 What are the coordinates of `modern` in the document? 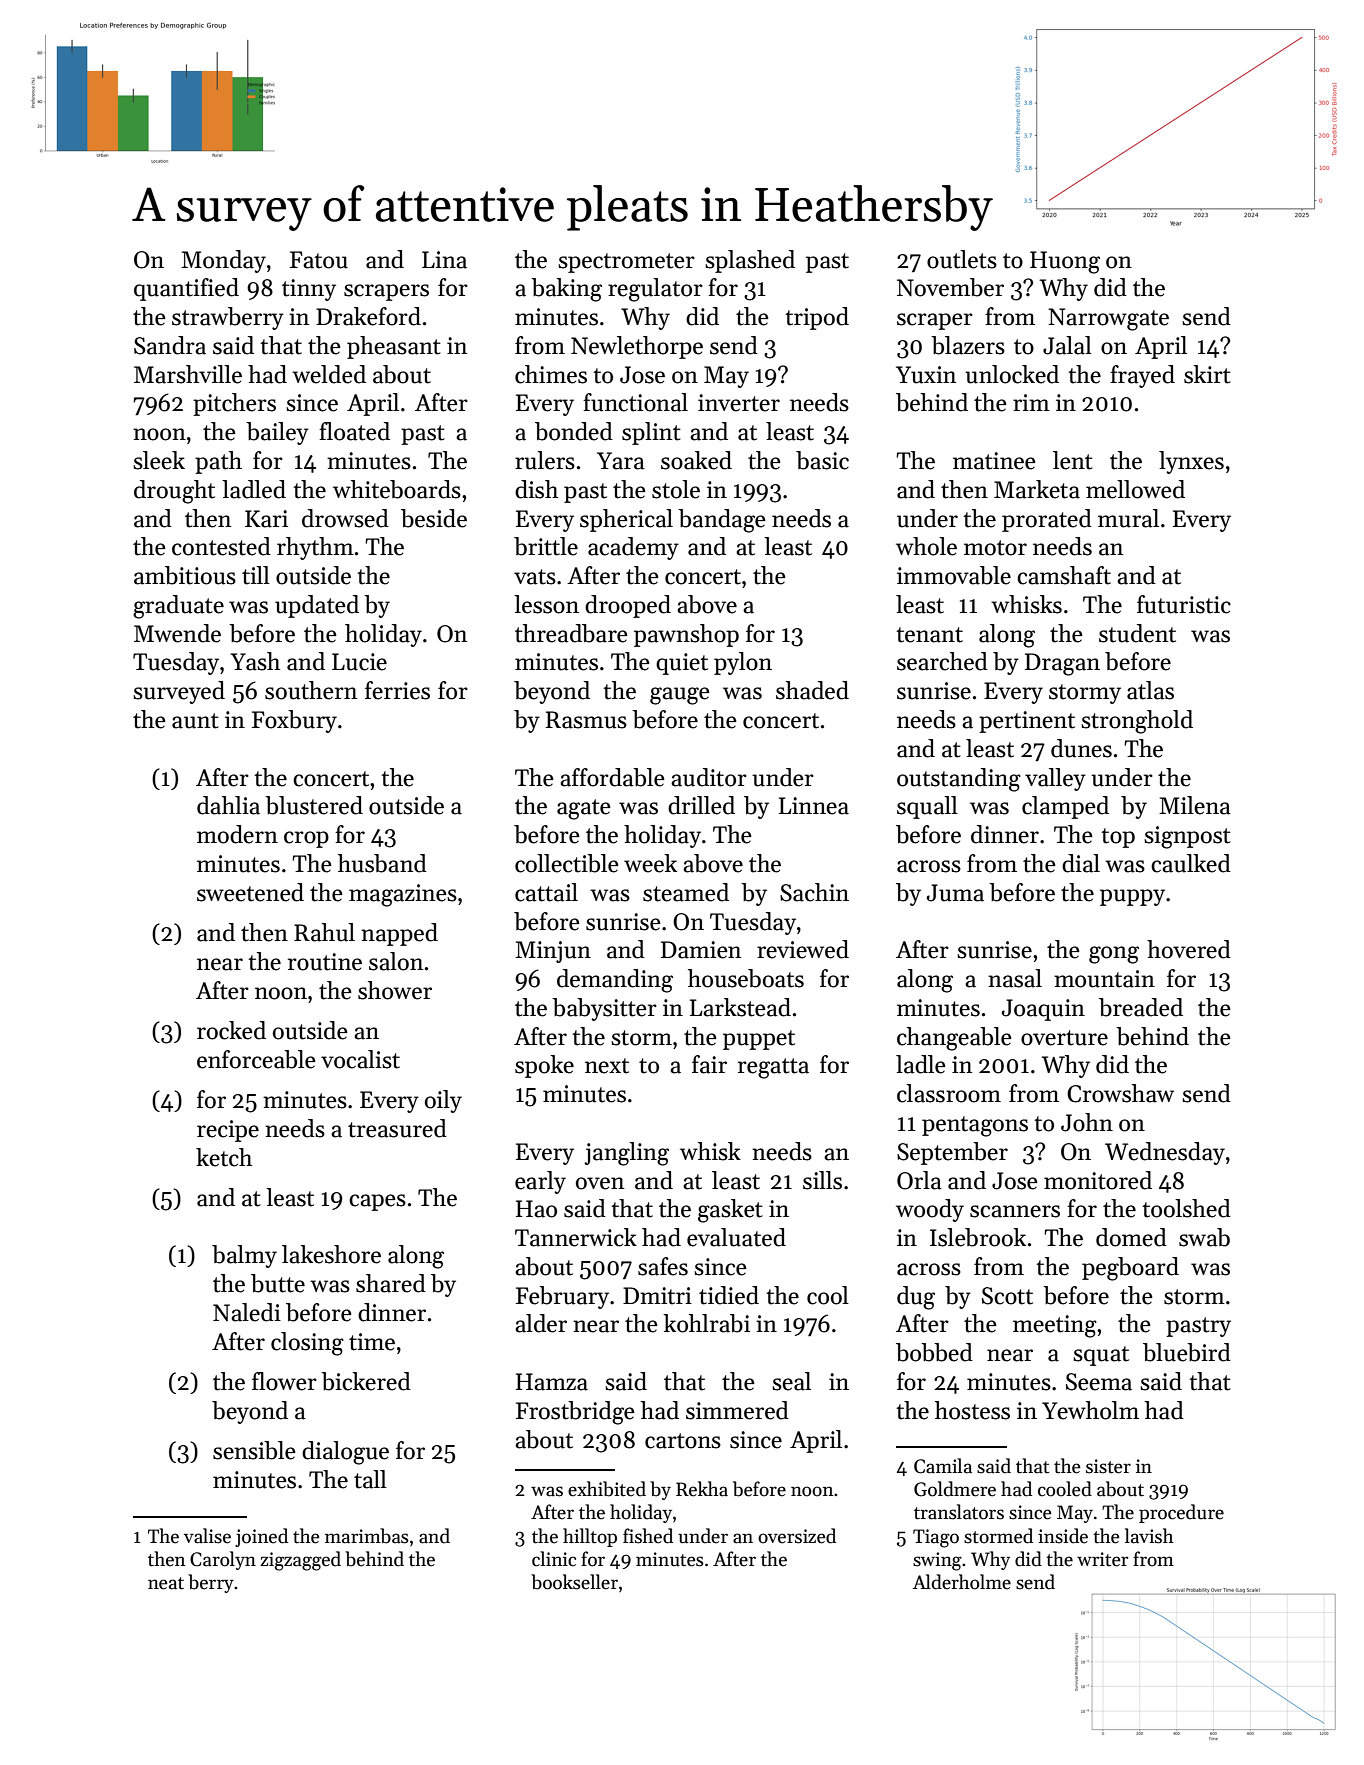 It's located at (237, 834).
